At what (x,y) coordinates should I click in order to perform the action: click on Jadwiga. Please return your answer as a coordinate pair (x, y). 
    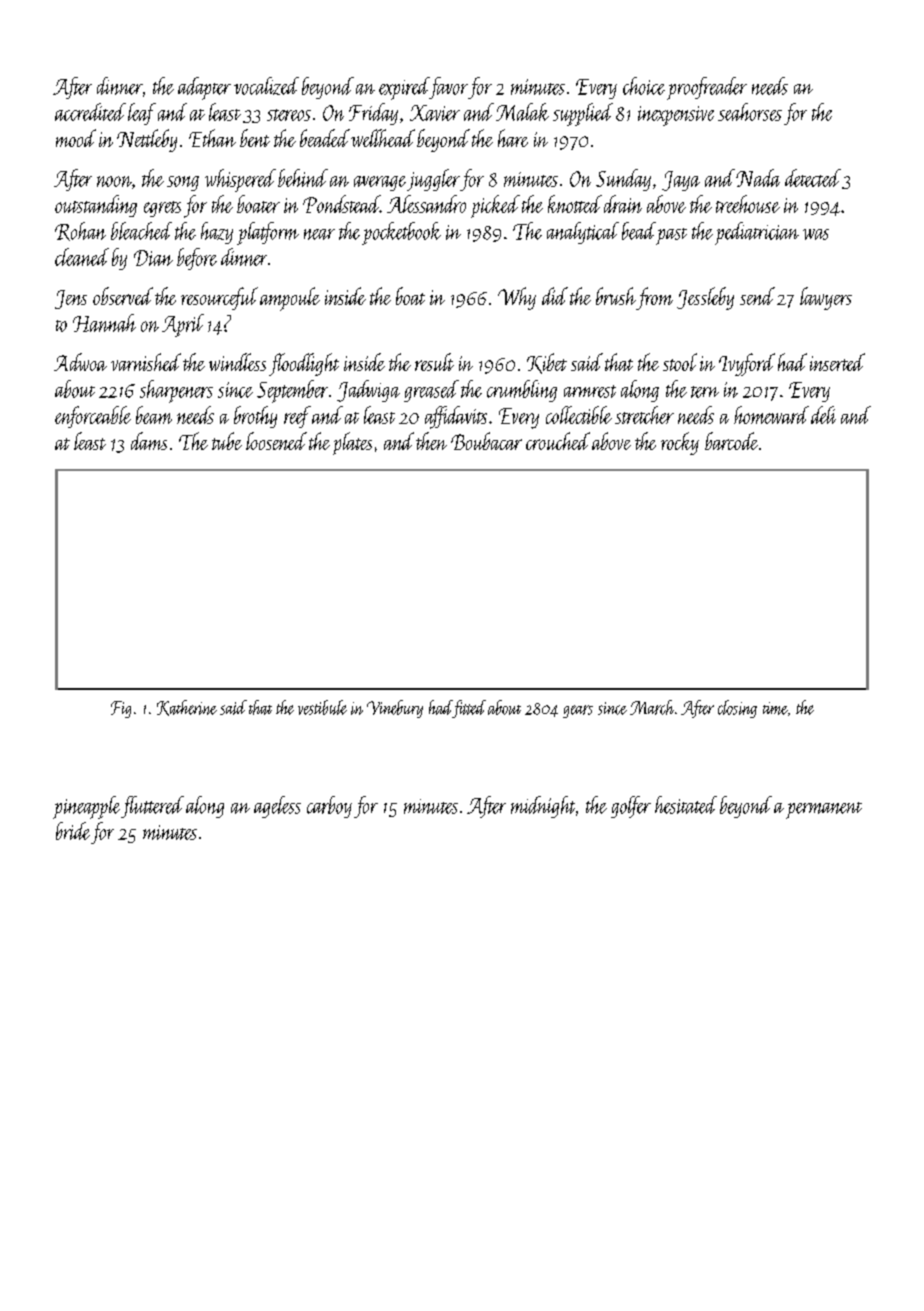
    Looking at the image, I should click on (368, 391).
